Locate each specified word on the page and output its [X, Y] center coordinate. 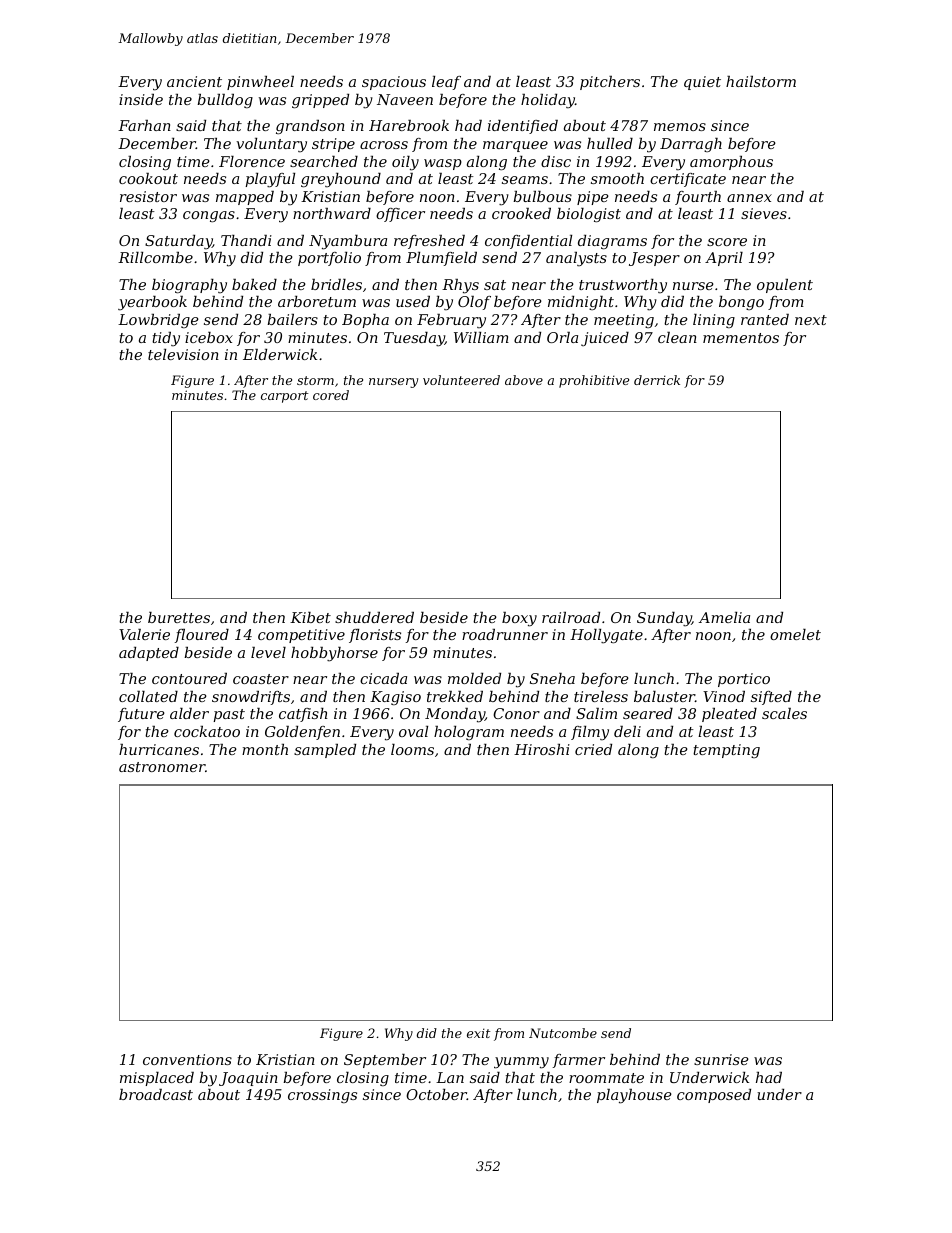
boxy [519, 619]
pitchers [610, 83]
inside [141, 99]
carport [285, 397]
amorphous [731, 163]
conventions [187, 1059]
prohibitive [594, 381]
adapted [149, 654]
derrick [657, 380]
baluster [664, 696]
